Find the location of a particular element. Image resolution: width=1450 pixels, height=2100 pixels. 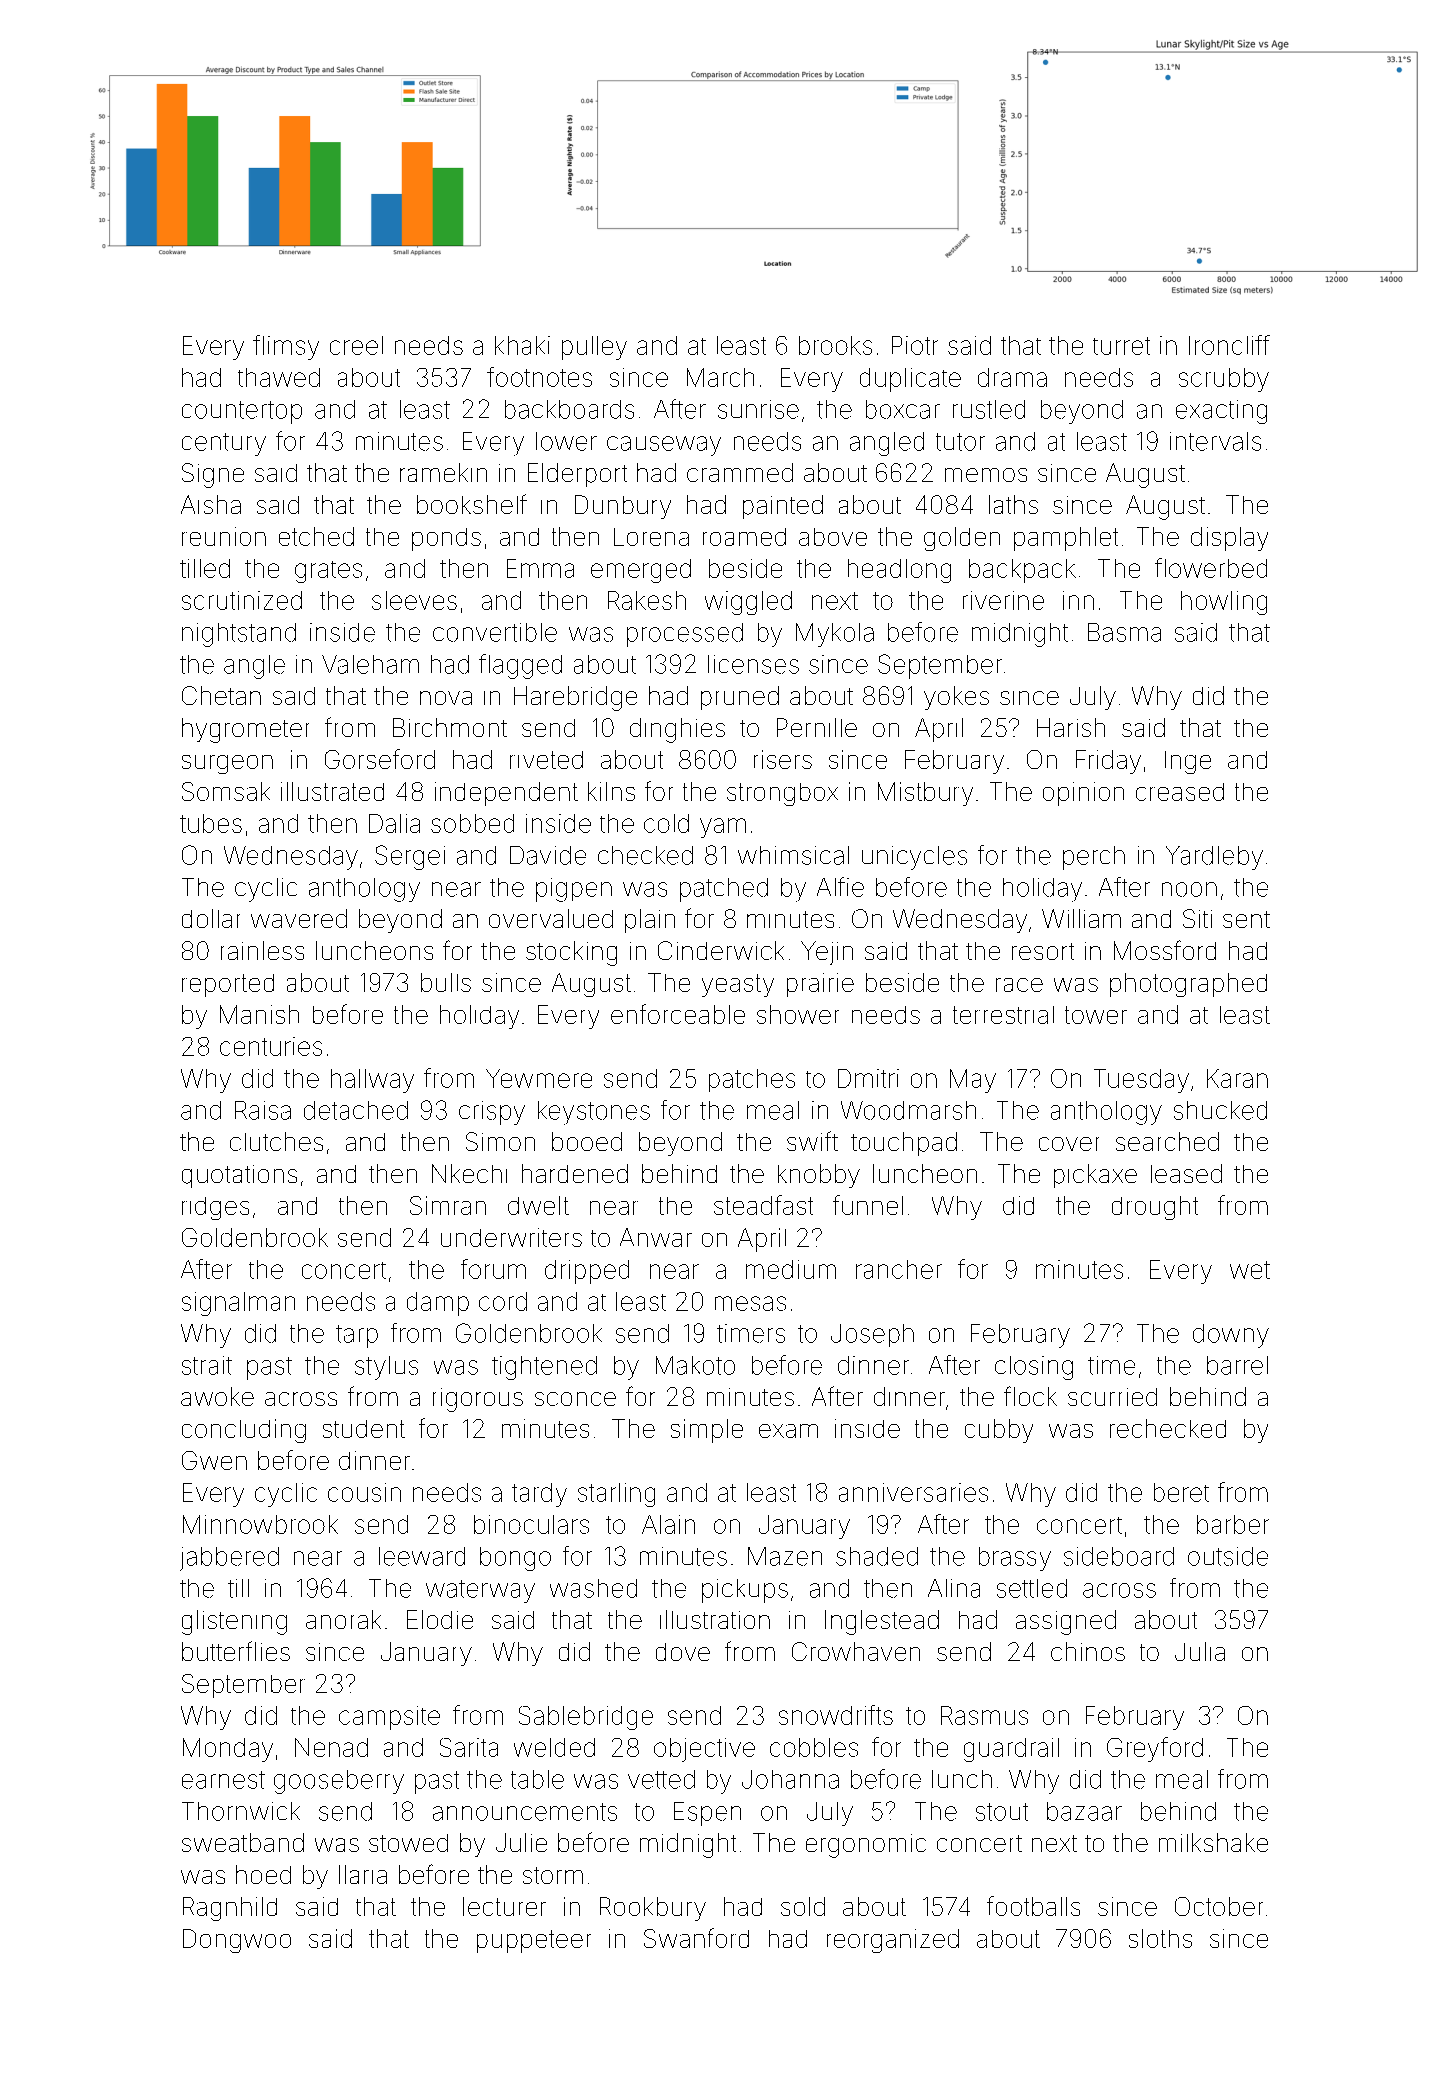

simple is located at coordinates (707, 1431).
